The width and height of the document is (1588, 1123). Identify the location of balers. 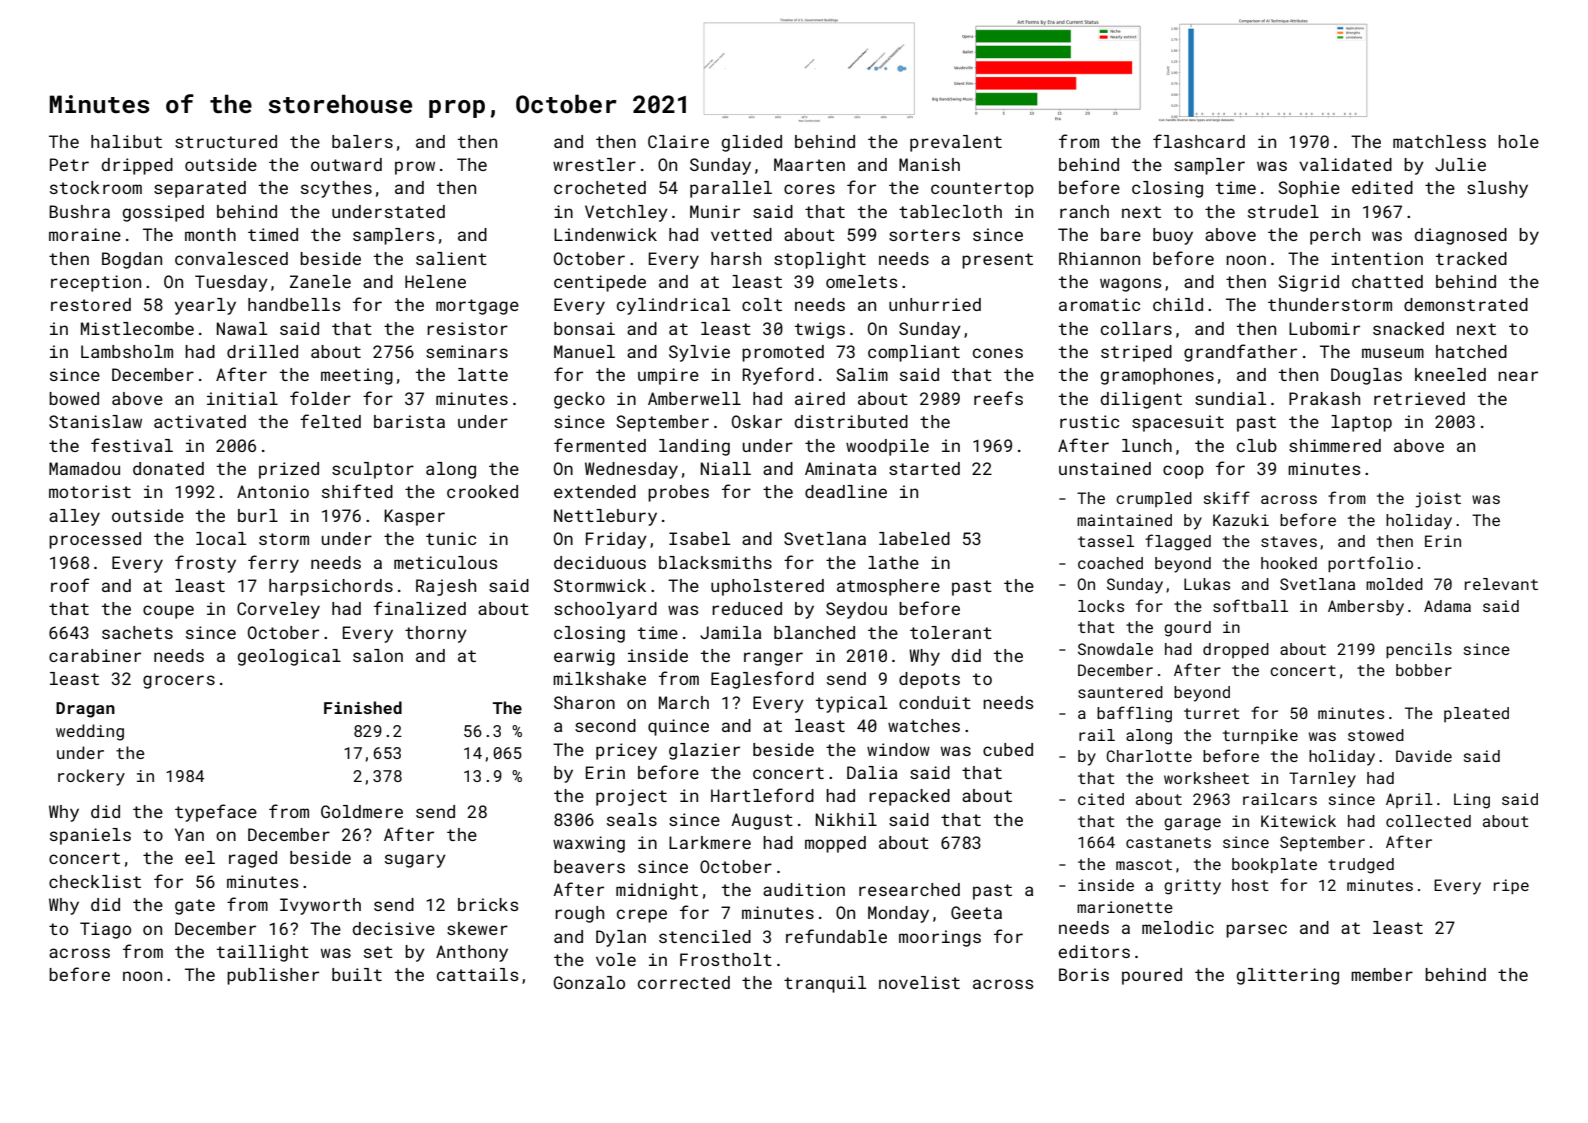
(362, 141).
